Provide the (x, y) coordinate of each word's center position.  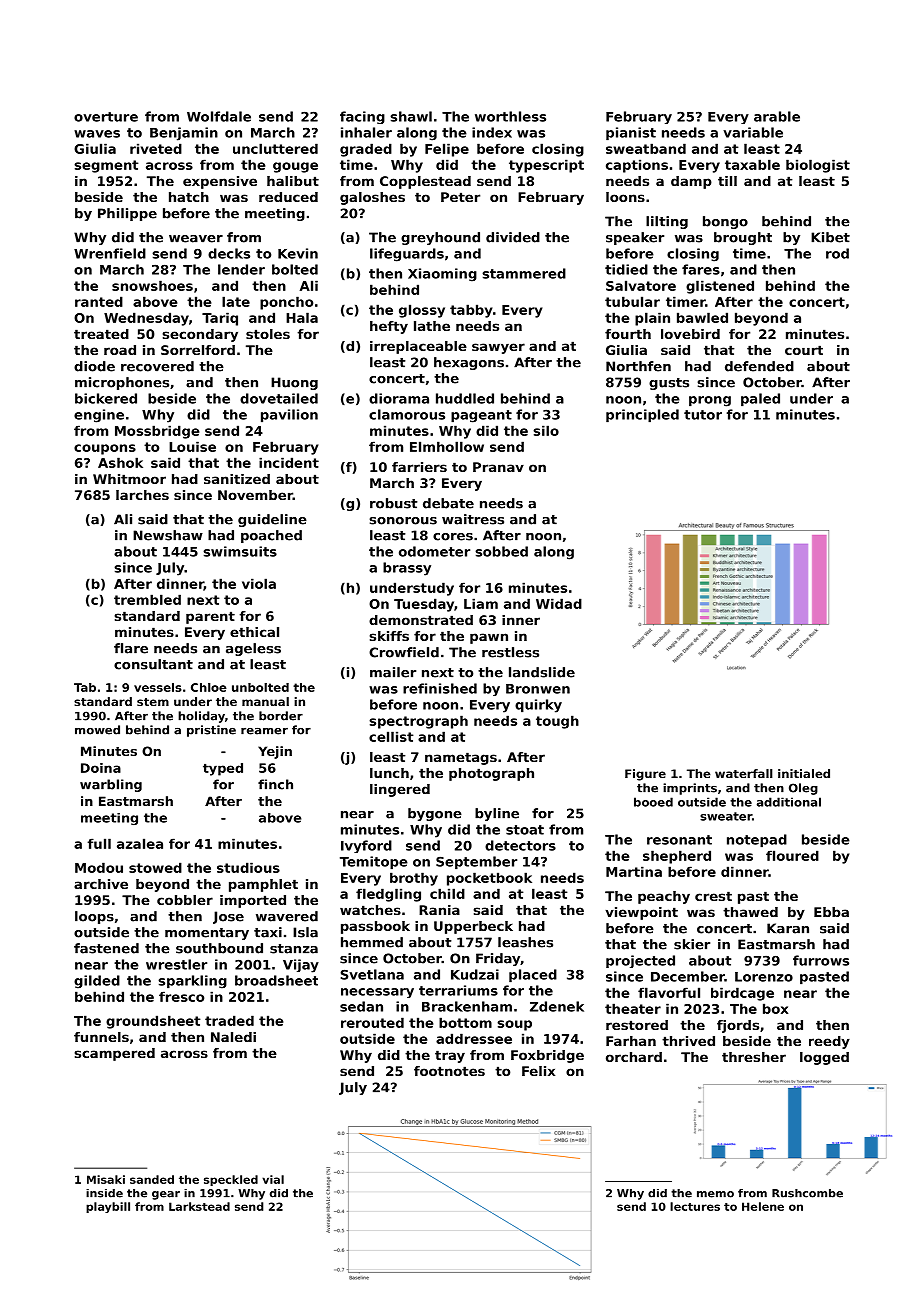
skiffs (389, 636)
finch (275, 784)
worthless (510, 116)
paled (760, 400)
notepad (757, 841)
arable (777, 116)
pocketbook (489, 879)
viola (259, 583)
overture (106, 117)
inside (104, 1193)
